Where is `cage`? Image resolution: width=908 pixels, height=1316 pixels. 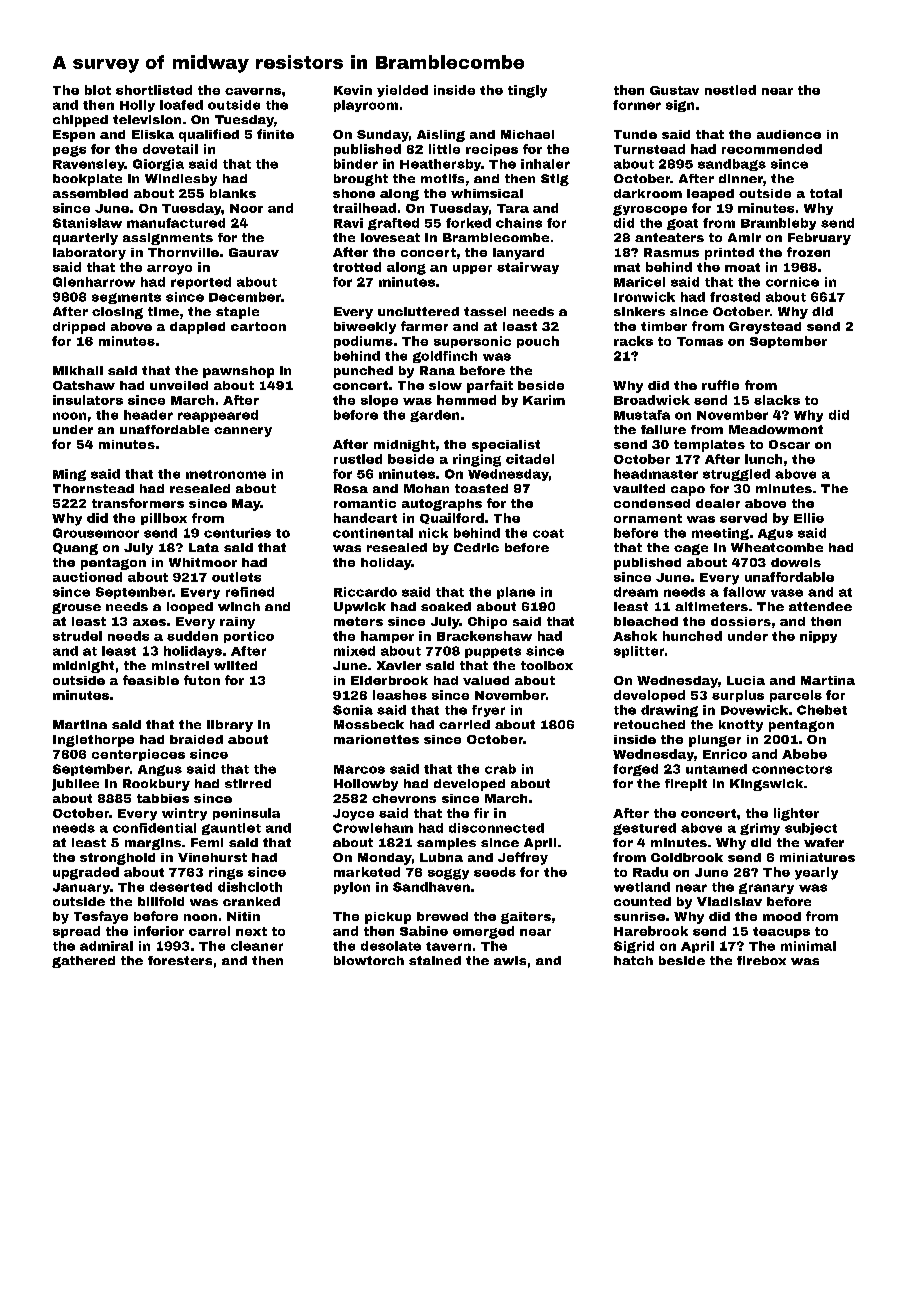 cage is located at coordinates (691, 549).
